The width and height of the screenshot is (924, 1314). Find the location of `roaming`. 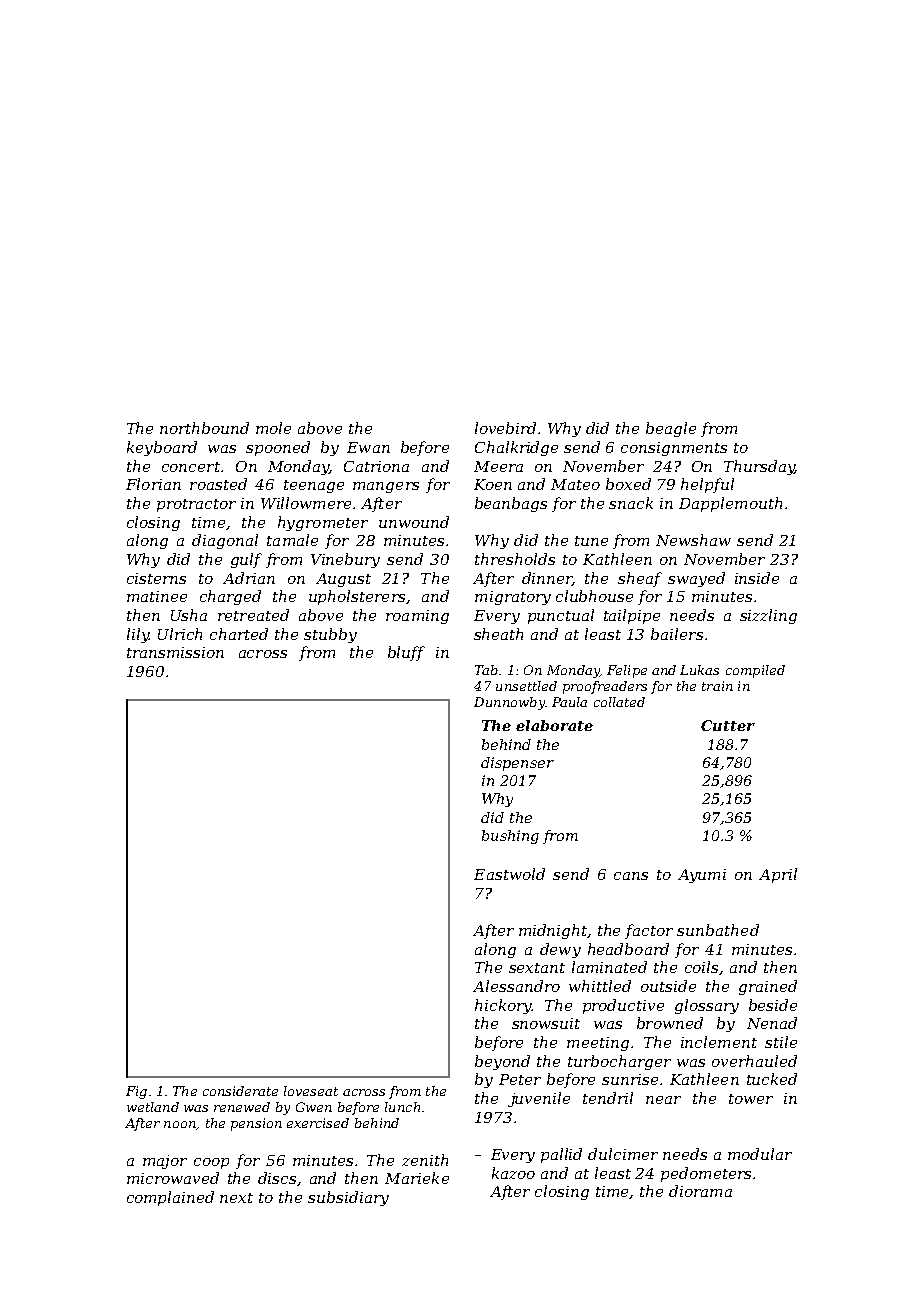

roaming is located at coordinates (417, 617).
